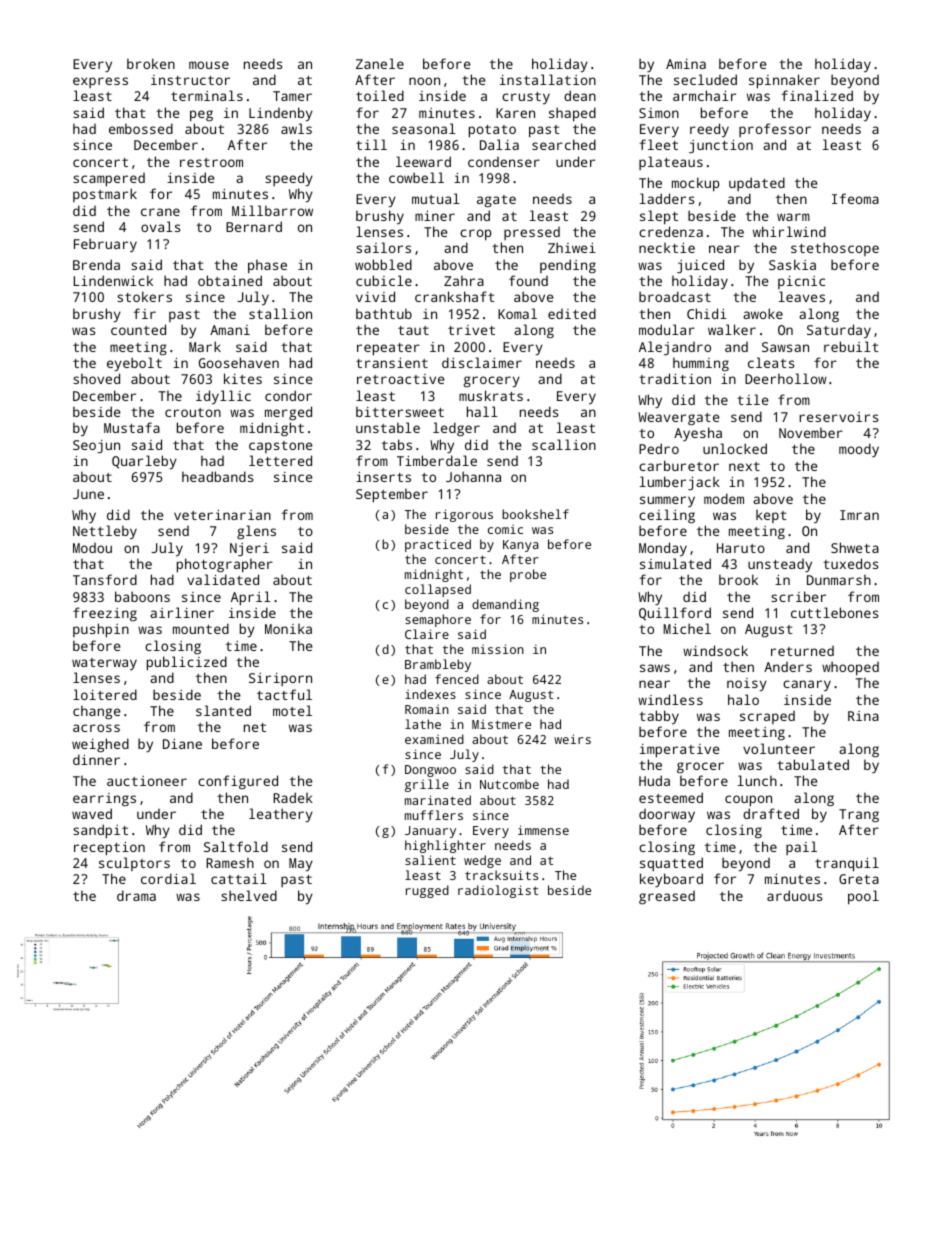 This screenshot has width=952, height=1233. What do you see at coordinates (817, 95) in the screenshot?
I see `finalized` at bounding box center [817, 95].
